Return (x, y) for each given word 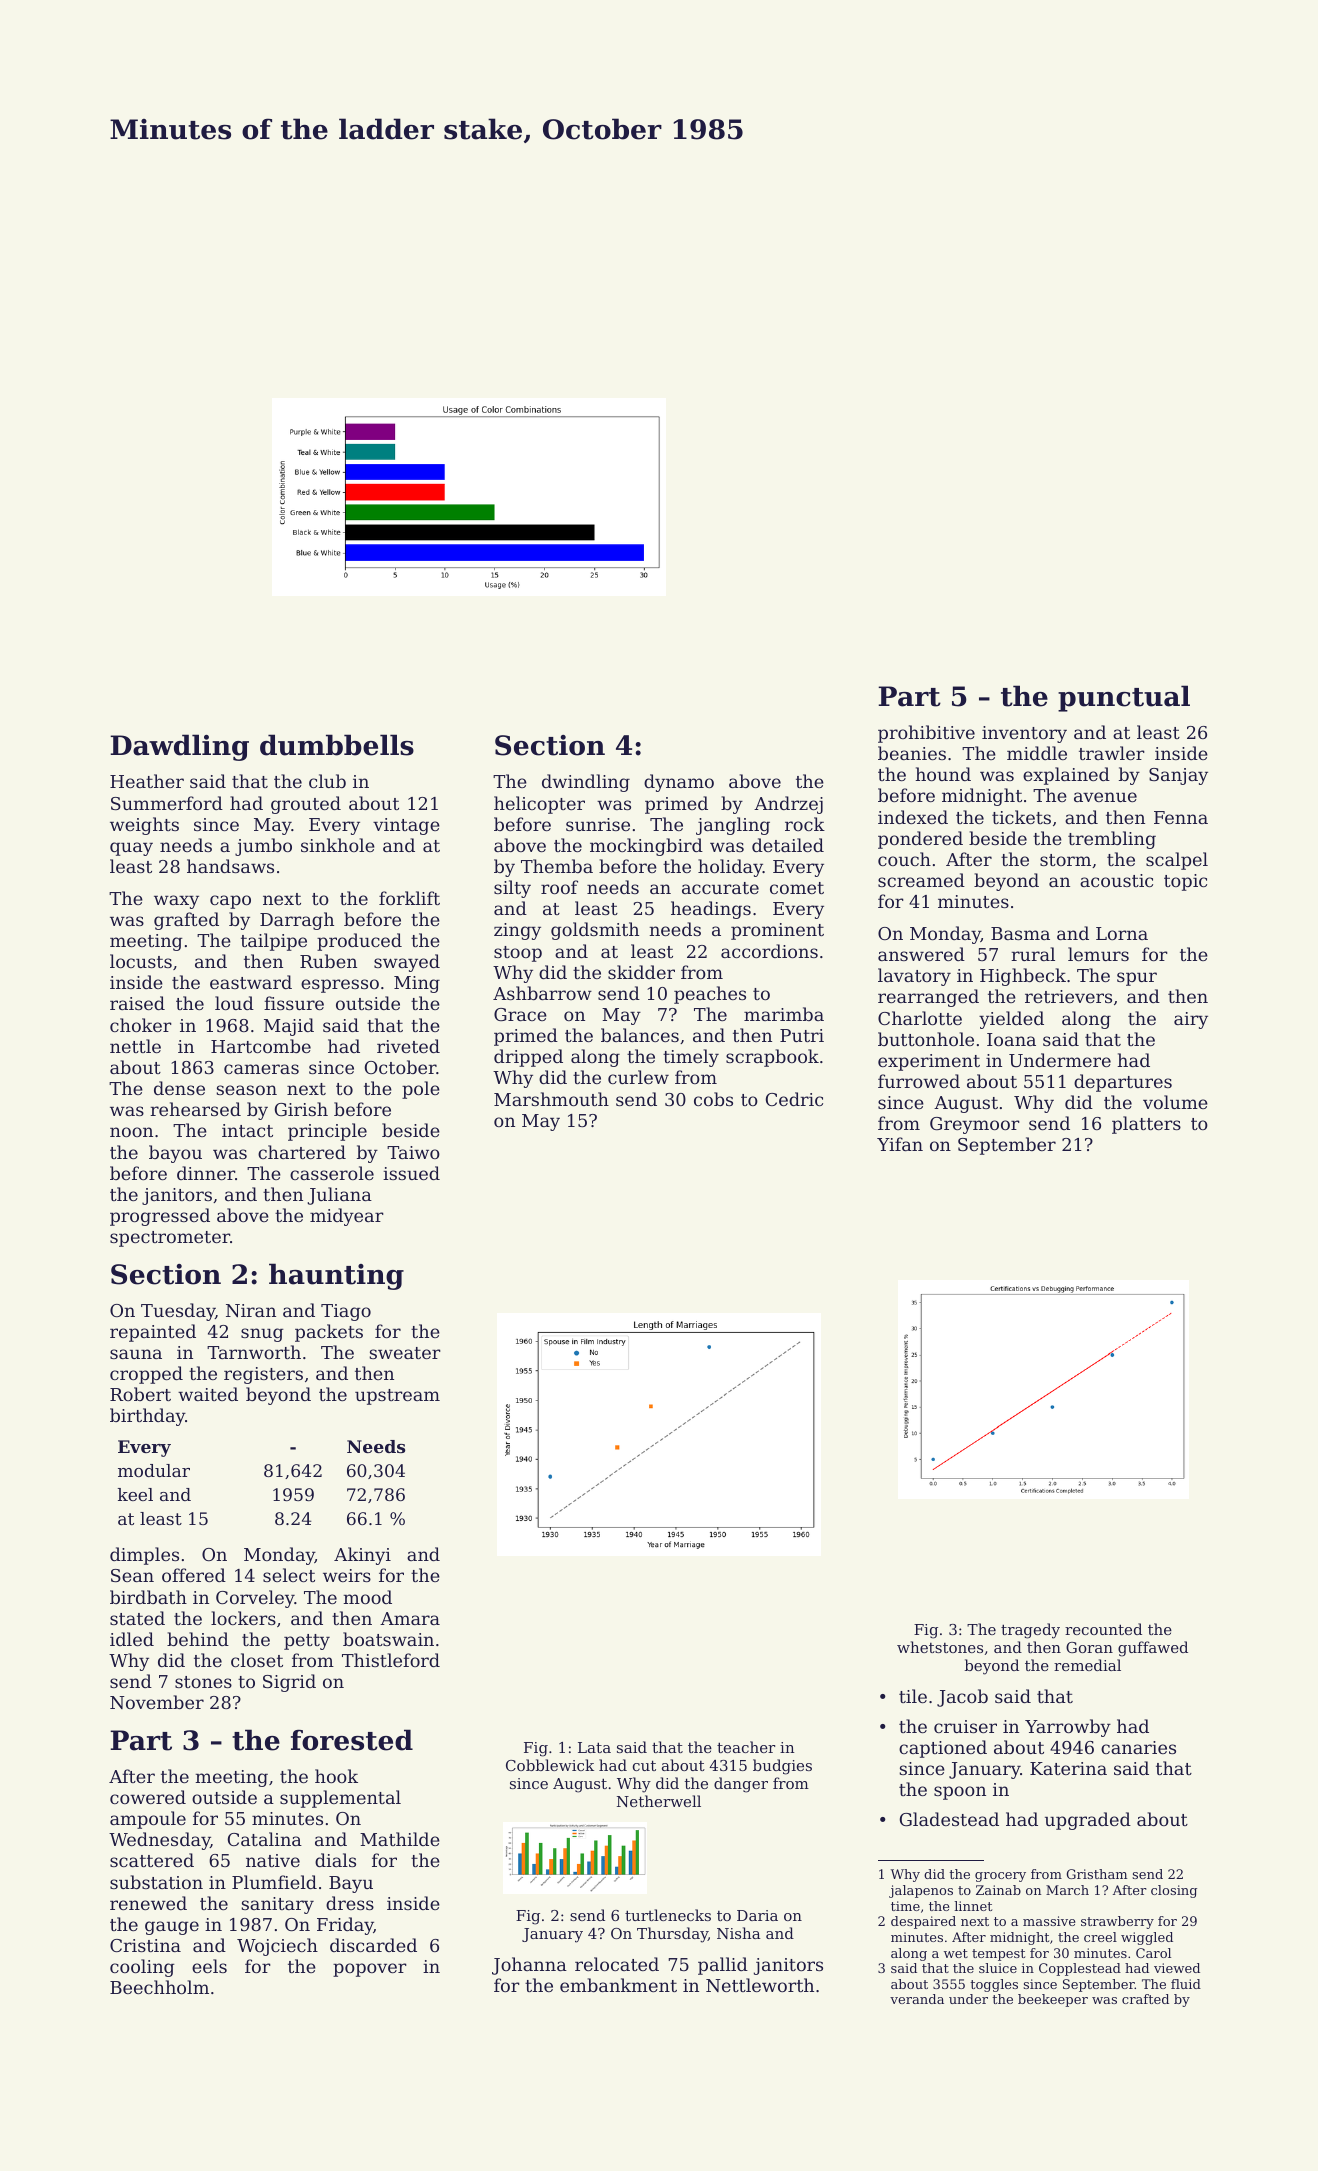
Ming (417, 984)
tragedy (1030, 1631)
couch (904, 859)
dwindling (586, 783)
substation (156, 1882)
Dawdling (179, 747)
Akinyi (362, 1556)
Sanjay (1178, 776)
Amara (410, 1618)
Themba (557, 866)
